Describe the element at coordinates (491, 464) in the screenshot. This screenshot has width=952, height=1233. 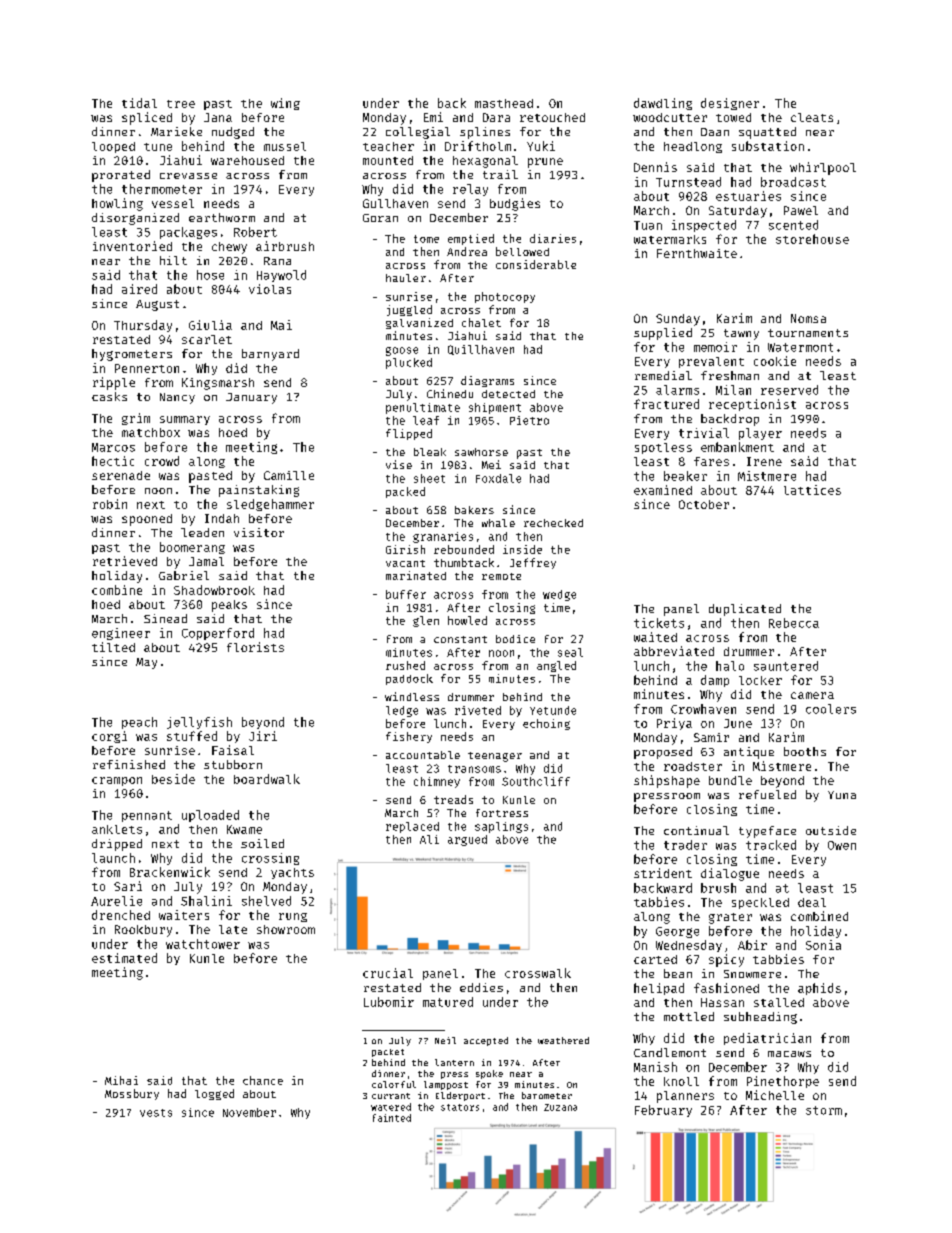
I see `Mei` at that location.
